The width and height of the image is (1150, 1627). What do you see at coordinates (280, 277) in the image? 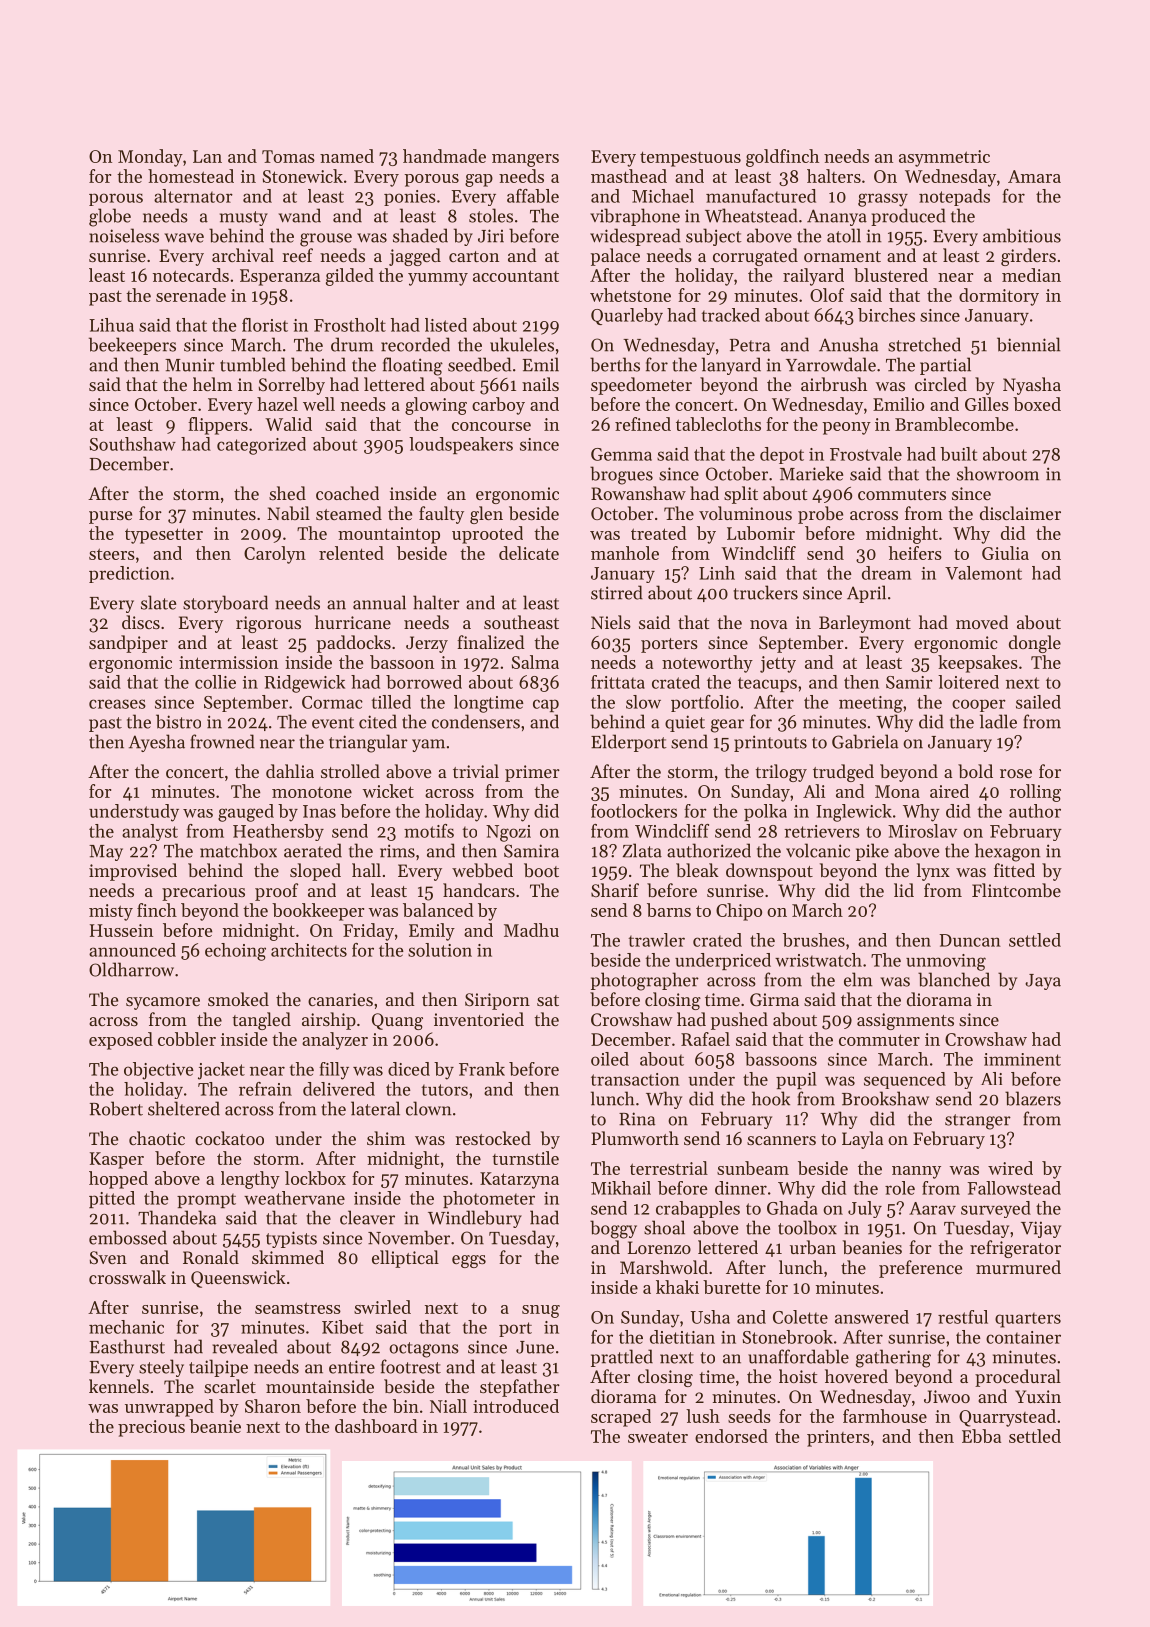
I see `Esperanza` at bounding box center [280, 277].
